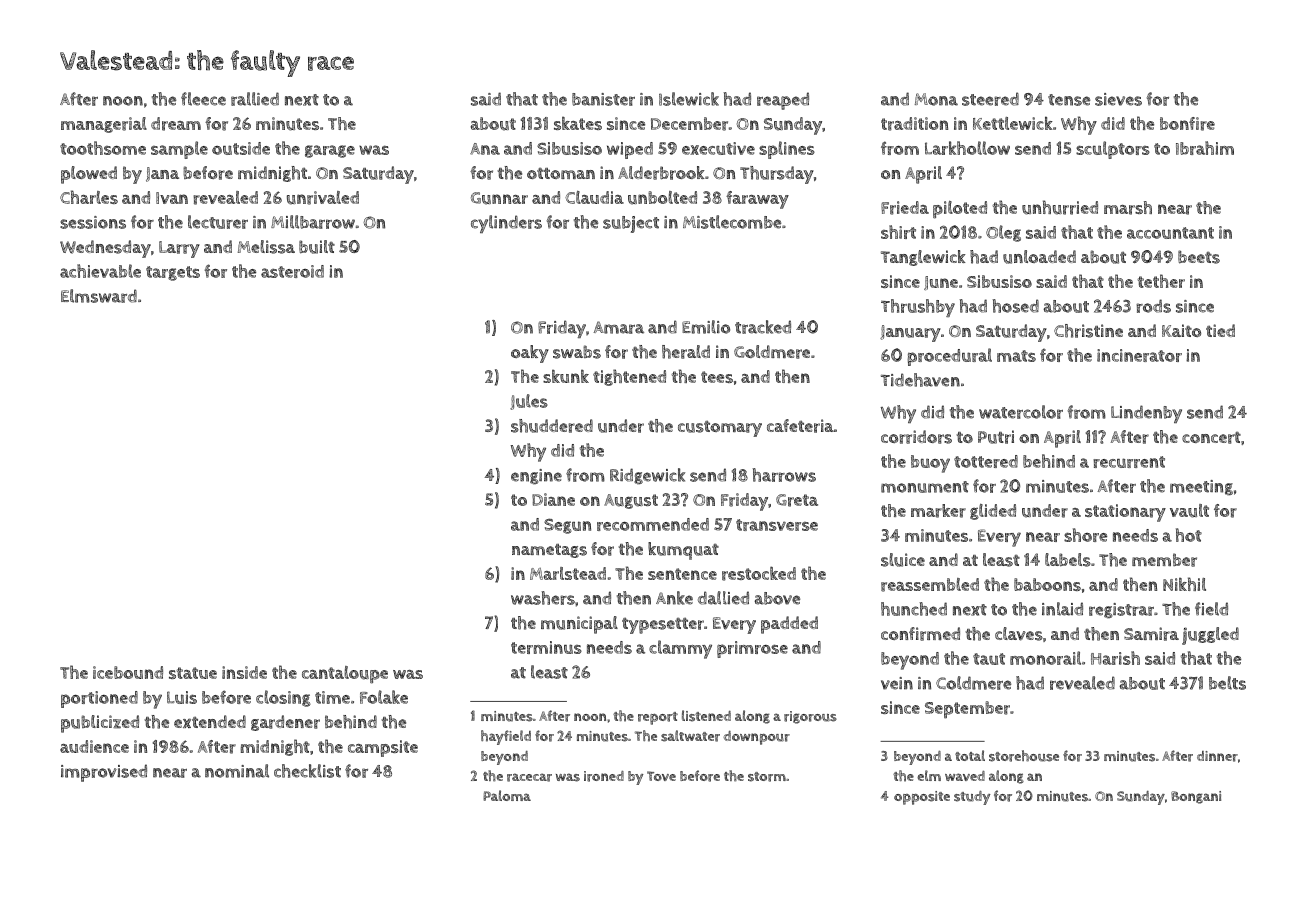 The image size is (1308, 924). Describe the element at coordinates (552, 426) in the page. I see `shuddered` at that location.
